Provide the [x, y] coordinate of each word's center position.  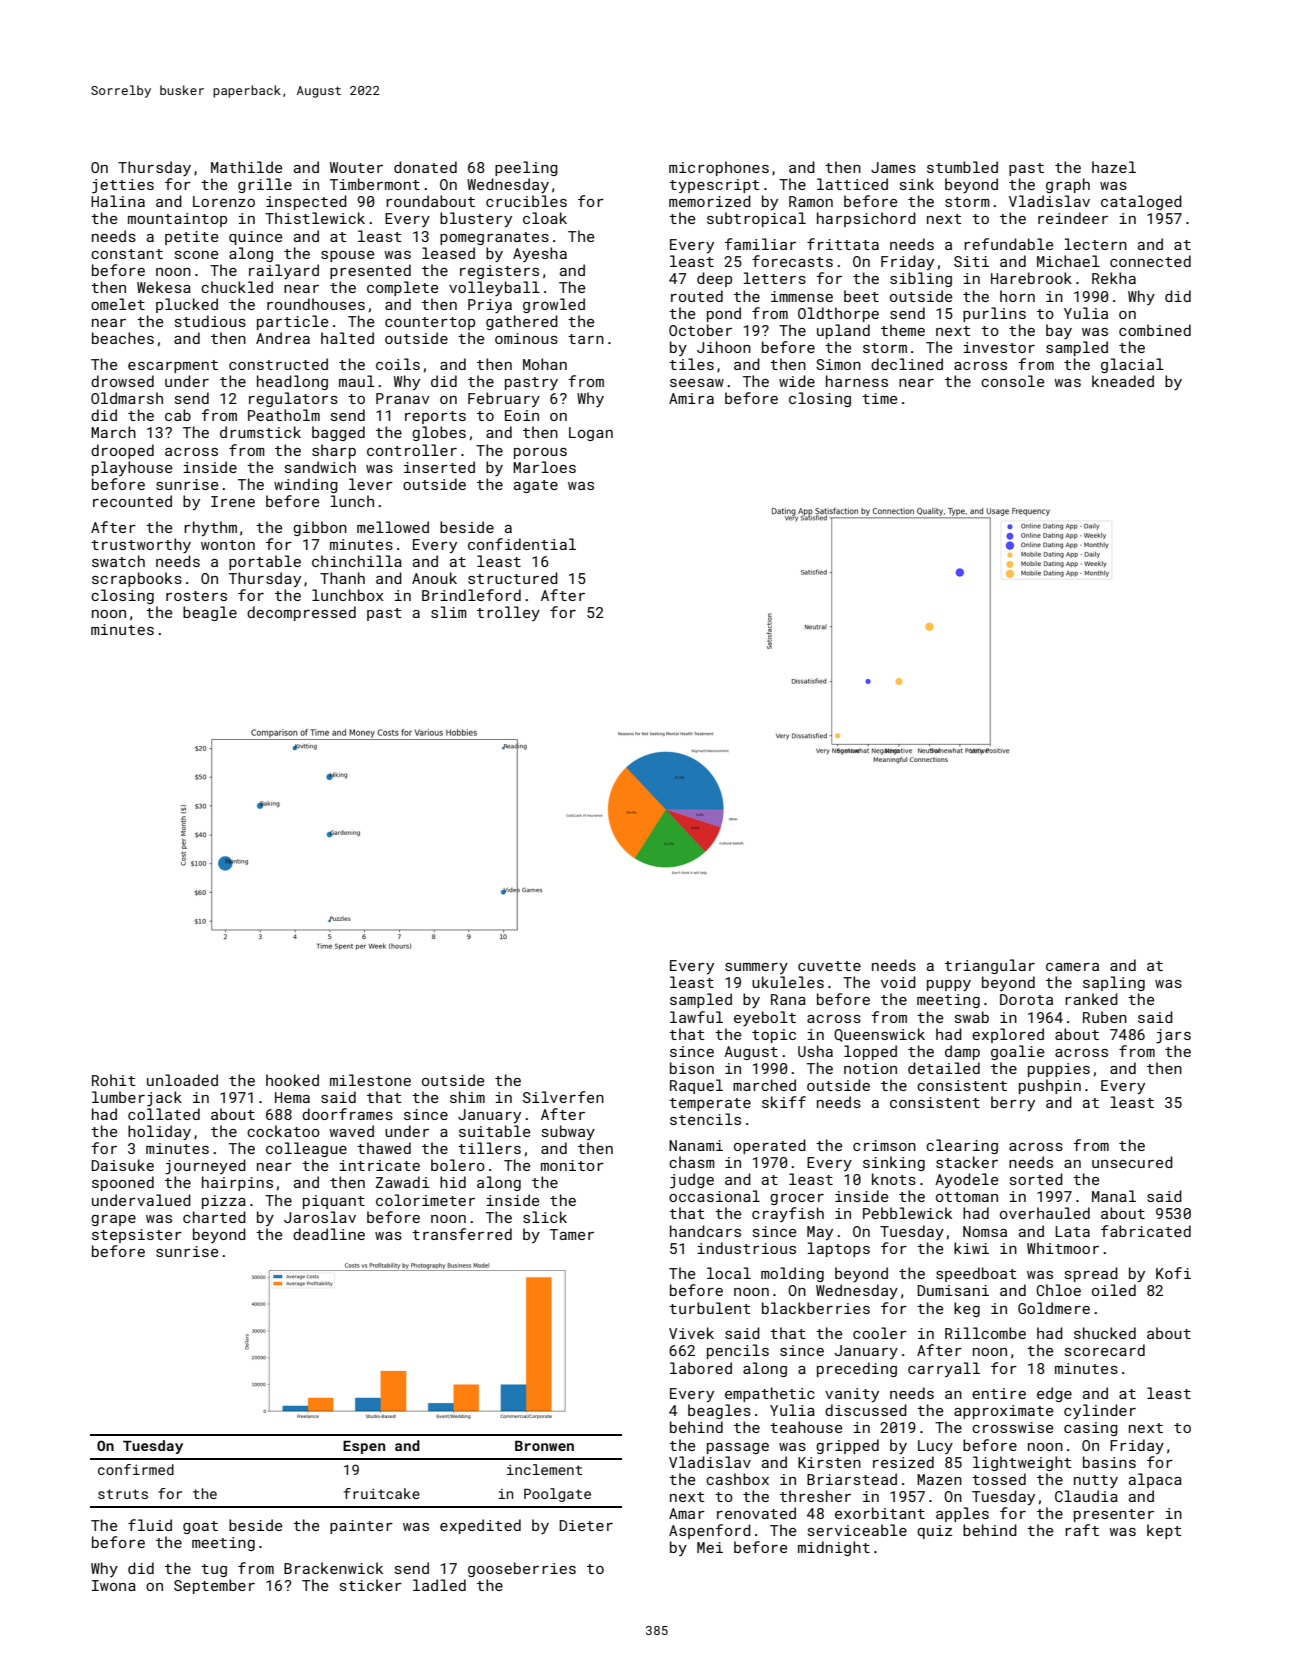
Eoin [522, 415]
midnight [834, 1548]
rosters [196, 596]
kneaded [1123, 381]
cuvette [829, 966]
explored [1008, 1035]
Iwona [114, 1585]
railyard [284, 271]
